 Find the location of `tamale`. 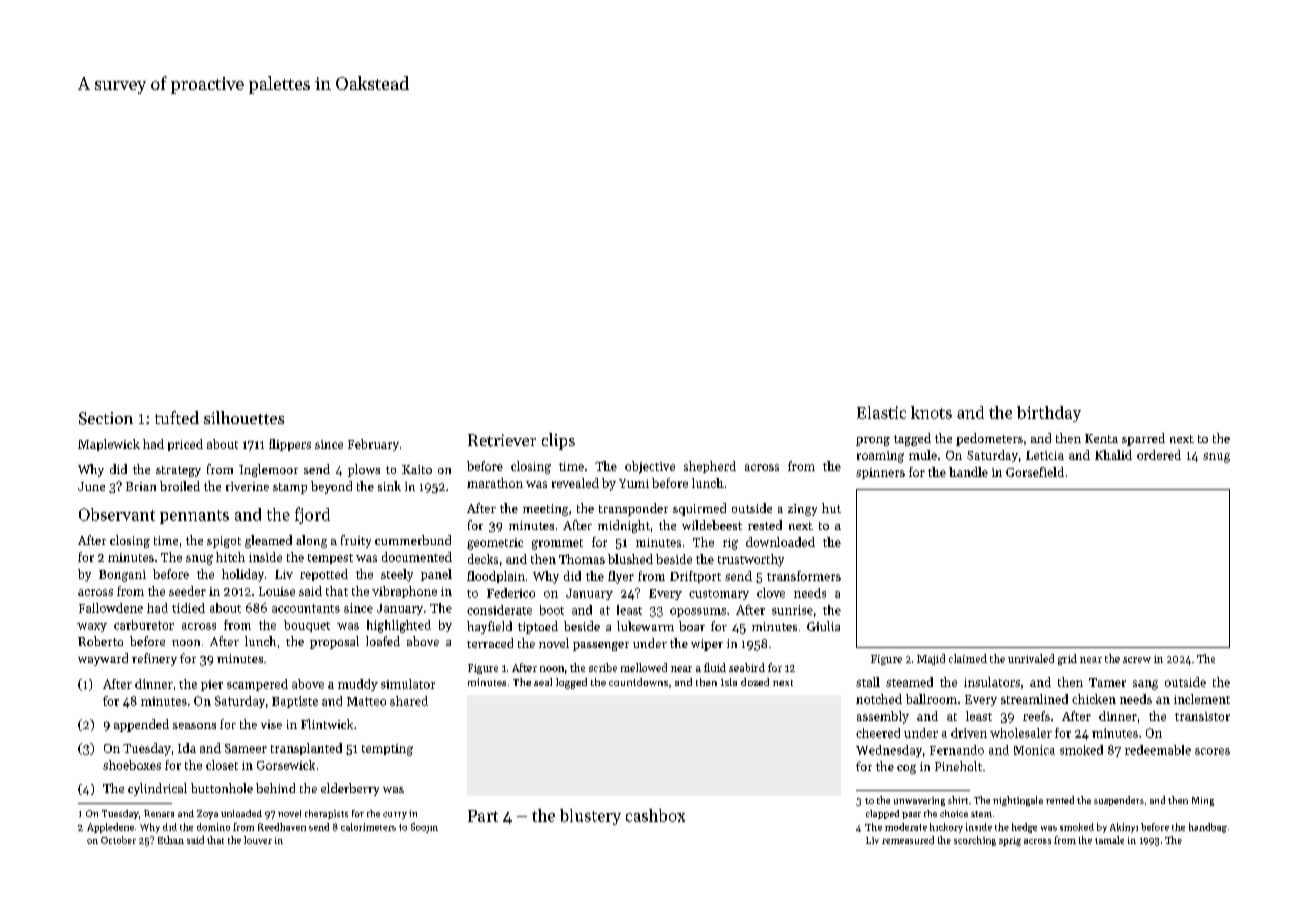

tamale is located at coordinates (1109, 840).
